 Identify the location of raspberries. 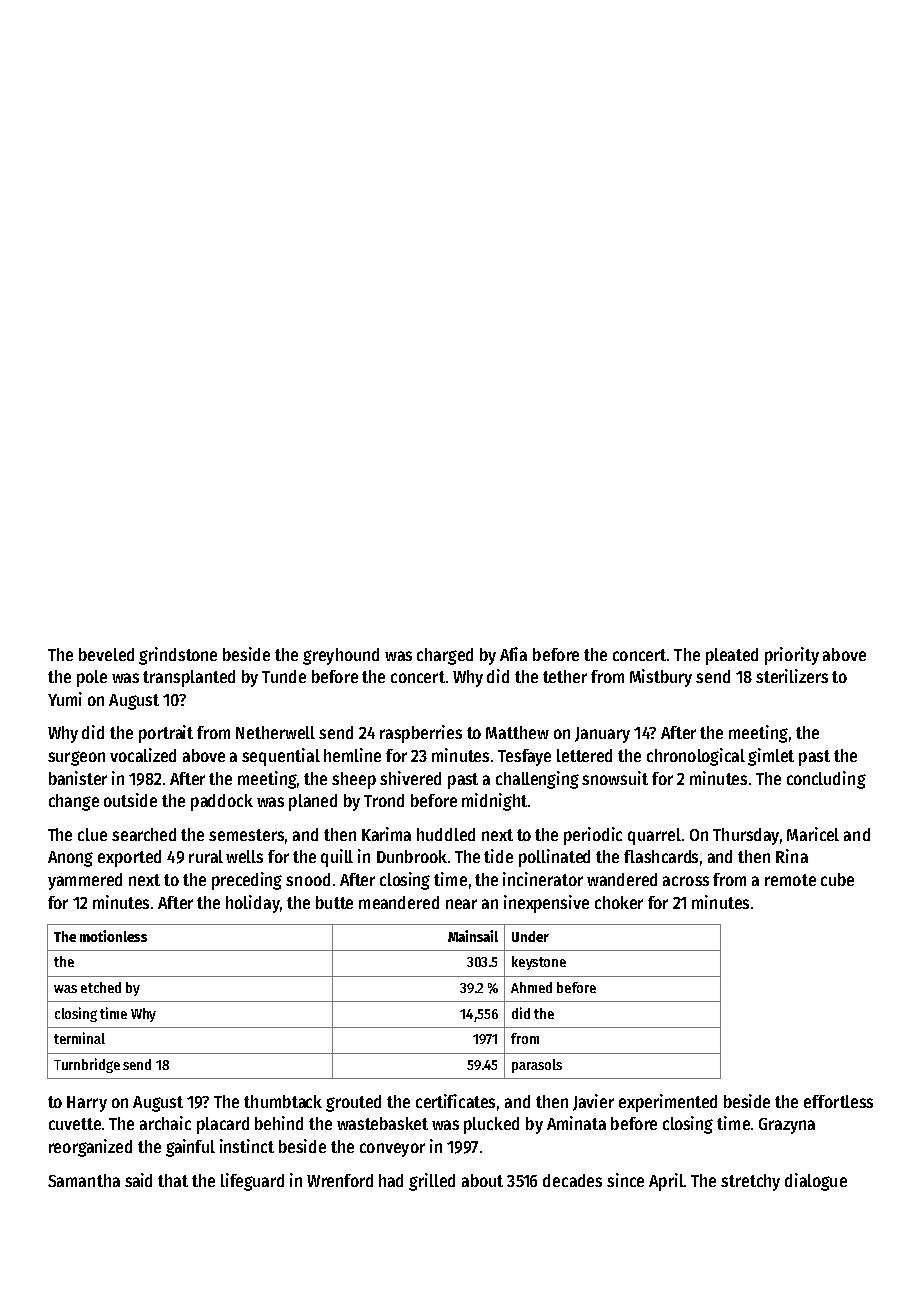
(421, 734).
